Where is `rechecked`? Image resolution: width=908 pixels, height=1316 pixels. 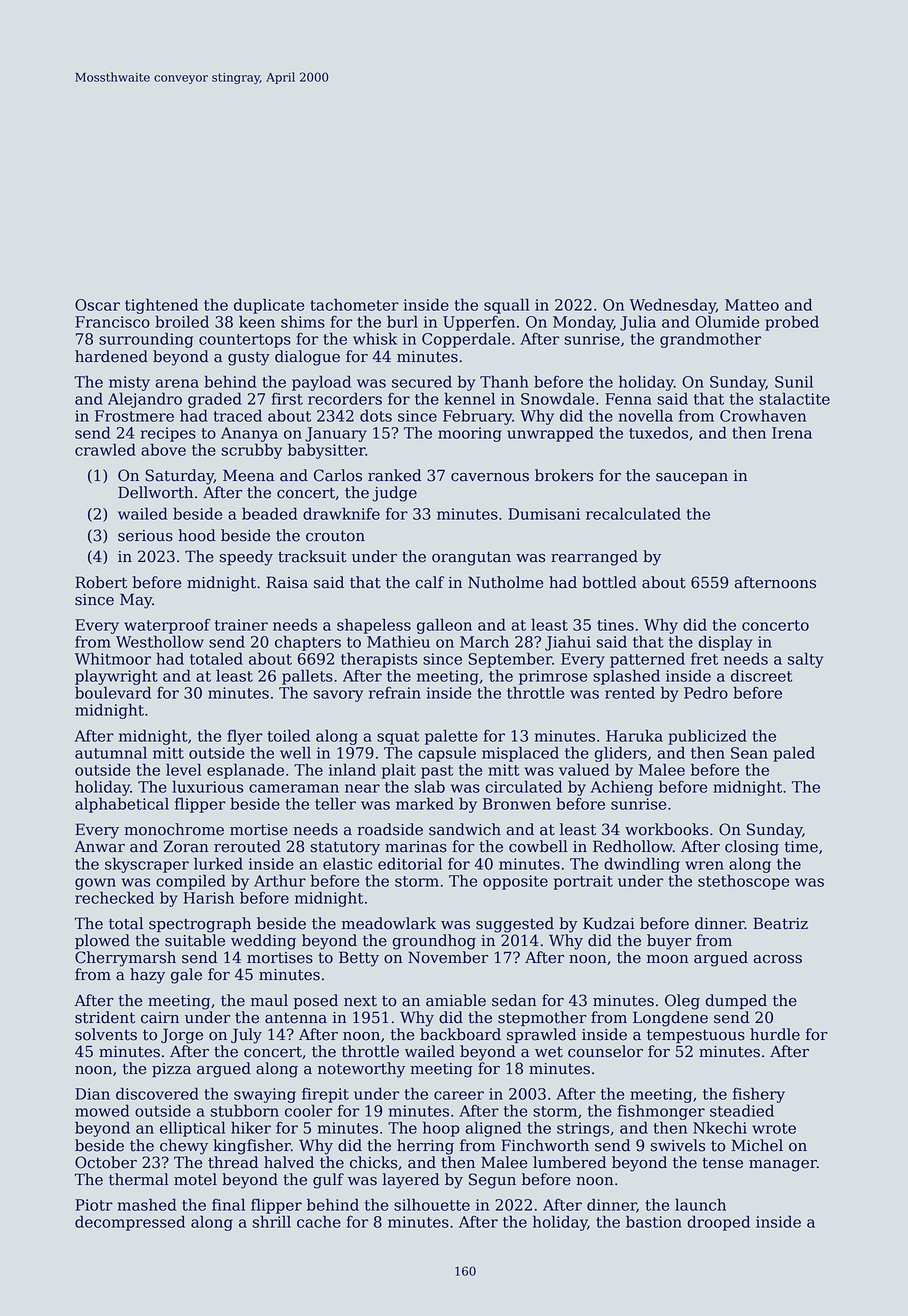 rechecked is located at coordinates (114, 897).
